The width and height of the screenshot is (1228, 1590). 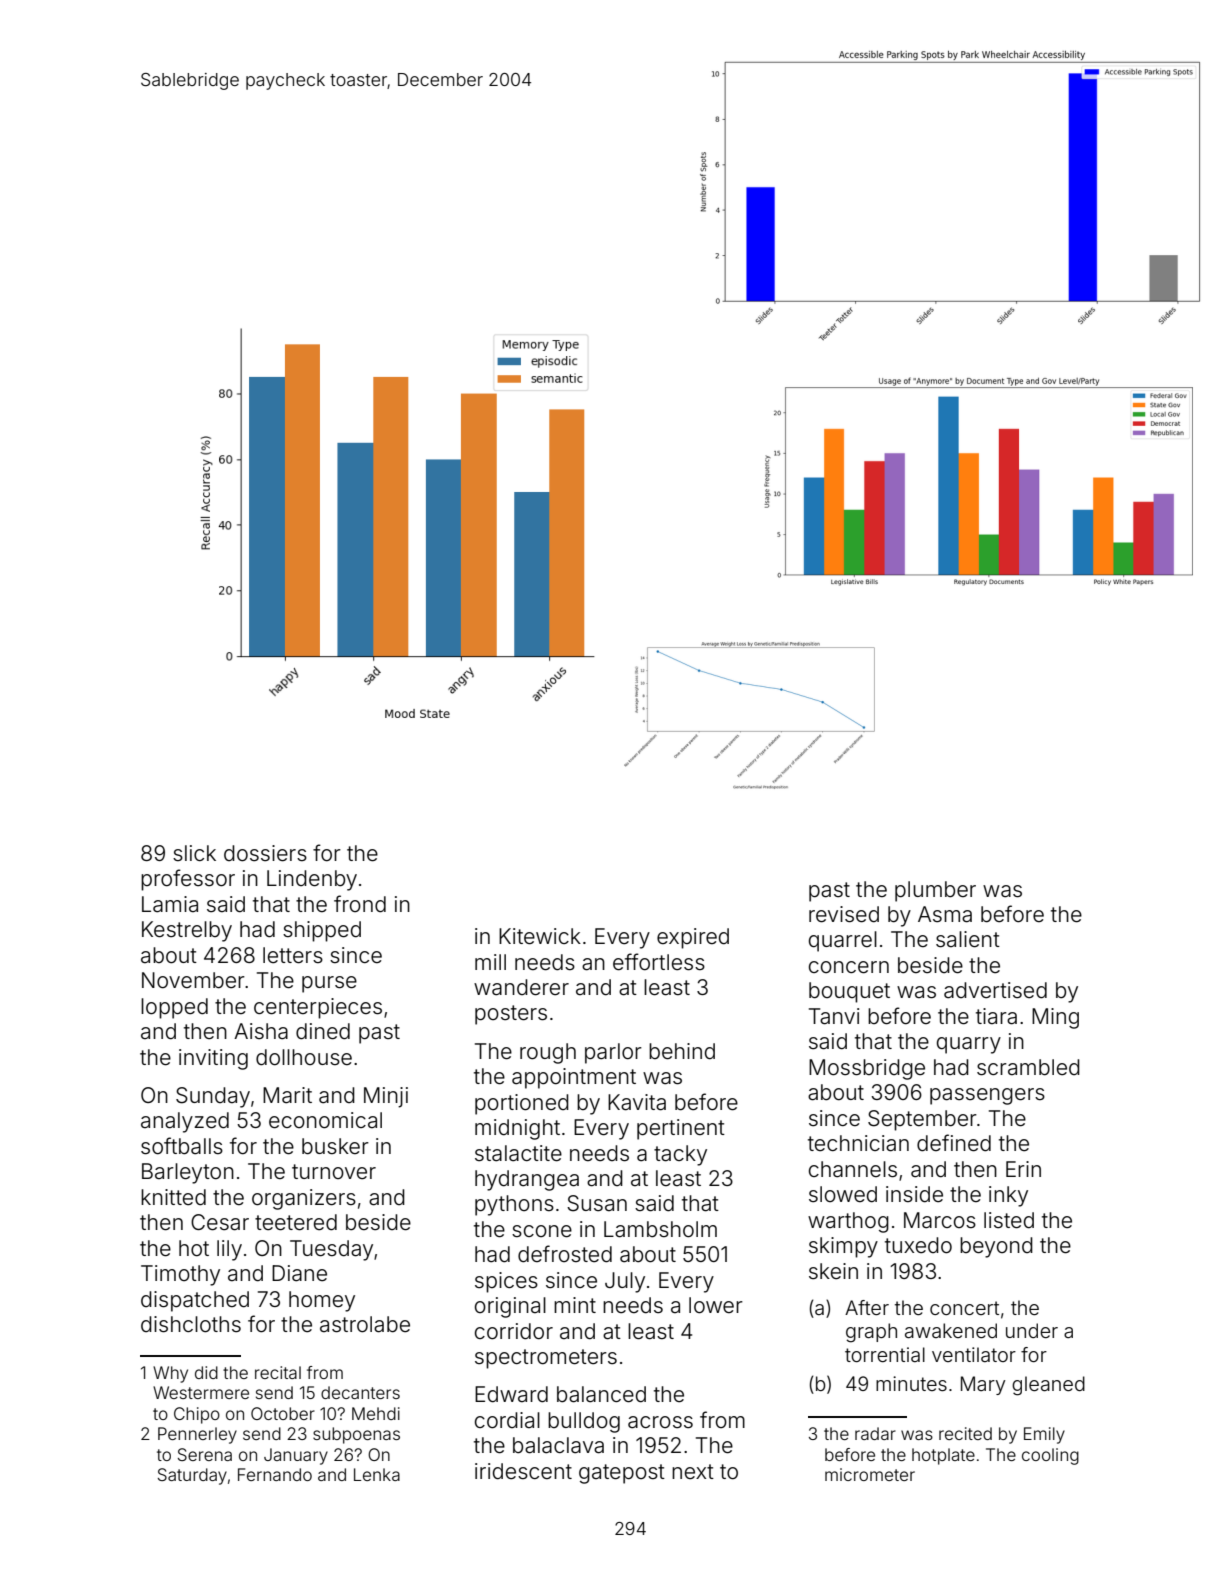 I want to click on dollhouse, so click(x=304, y=1057).
